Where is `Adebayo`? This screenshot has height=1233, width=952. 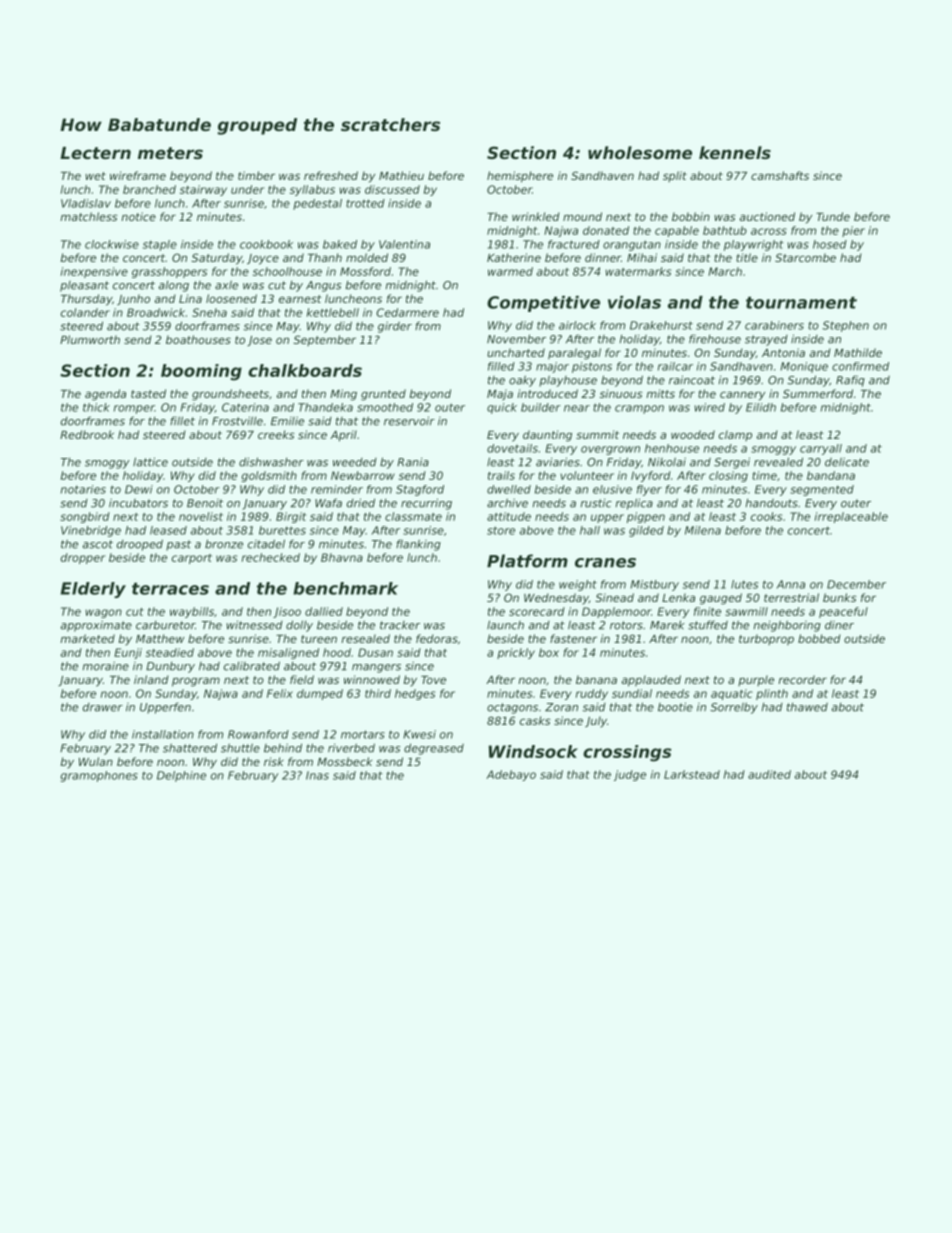 Adebayo is located at coordinates (511, 775).
